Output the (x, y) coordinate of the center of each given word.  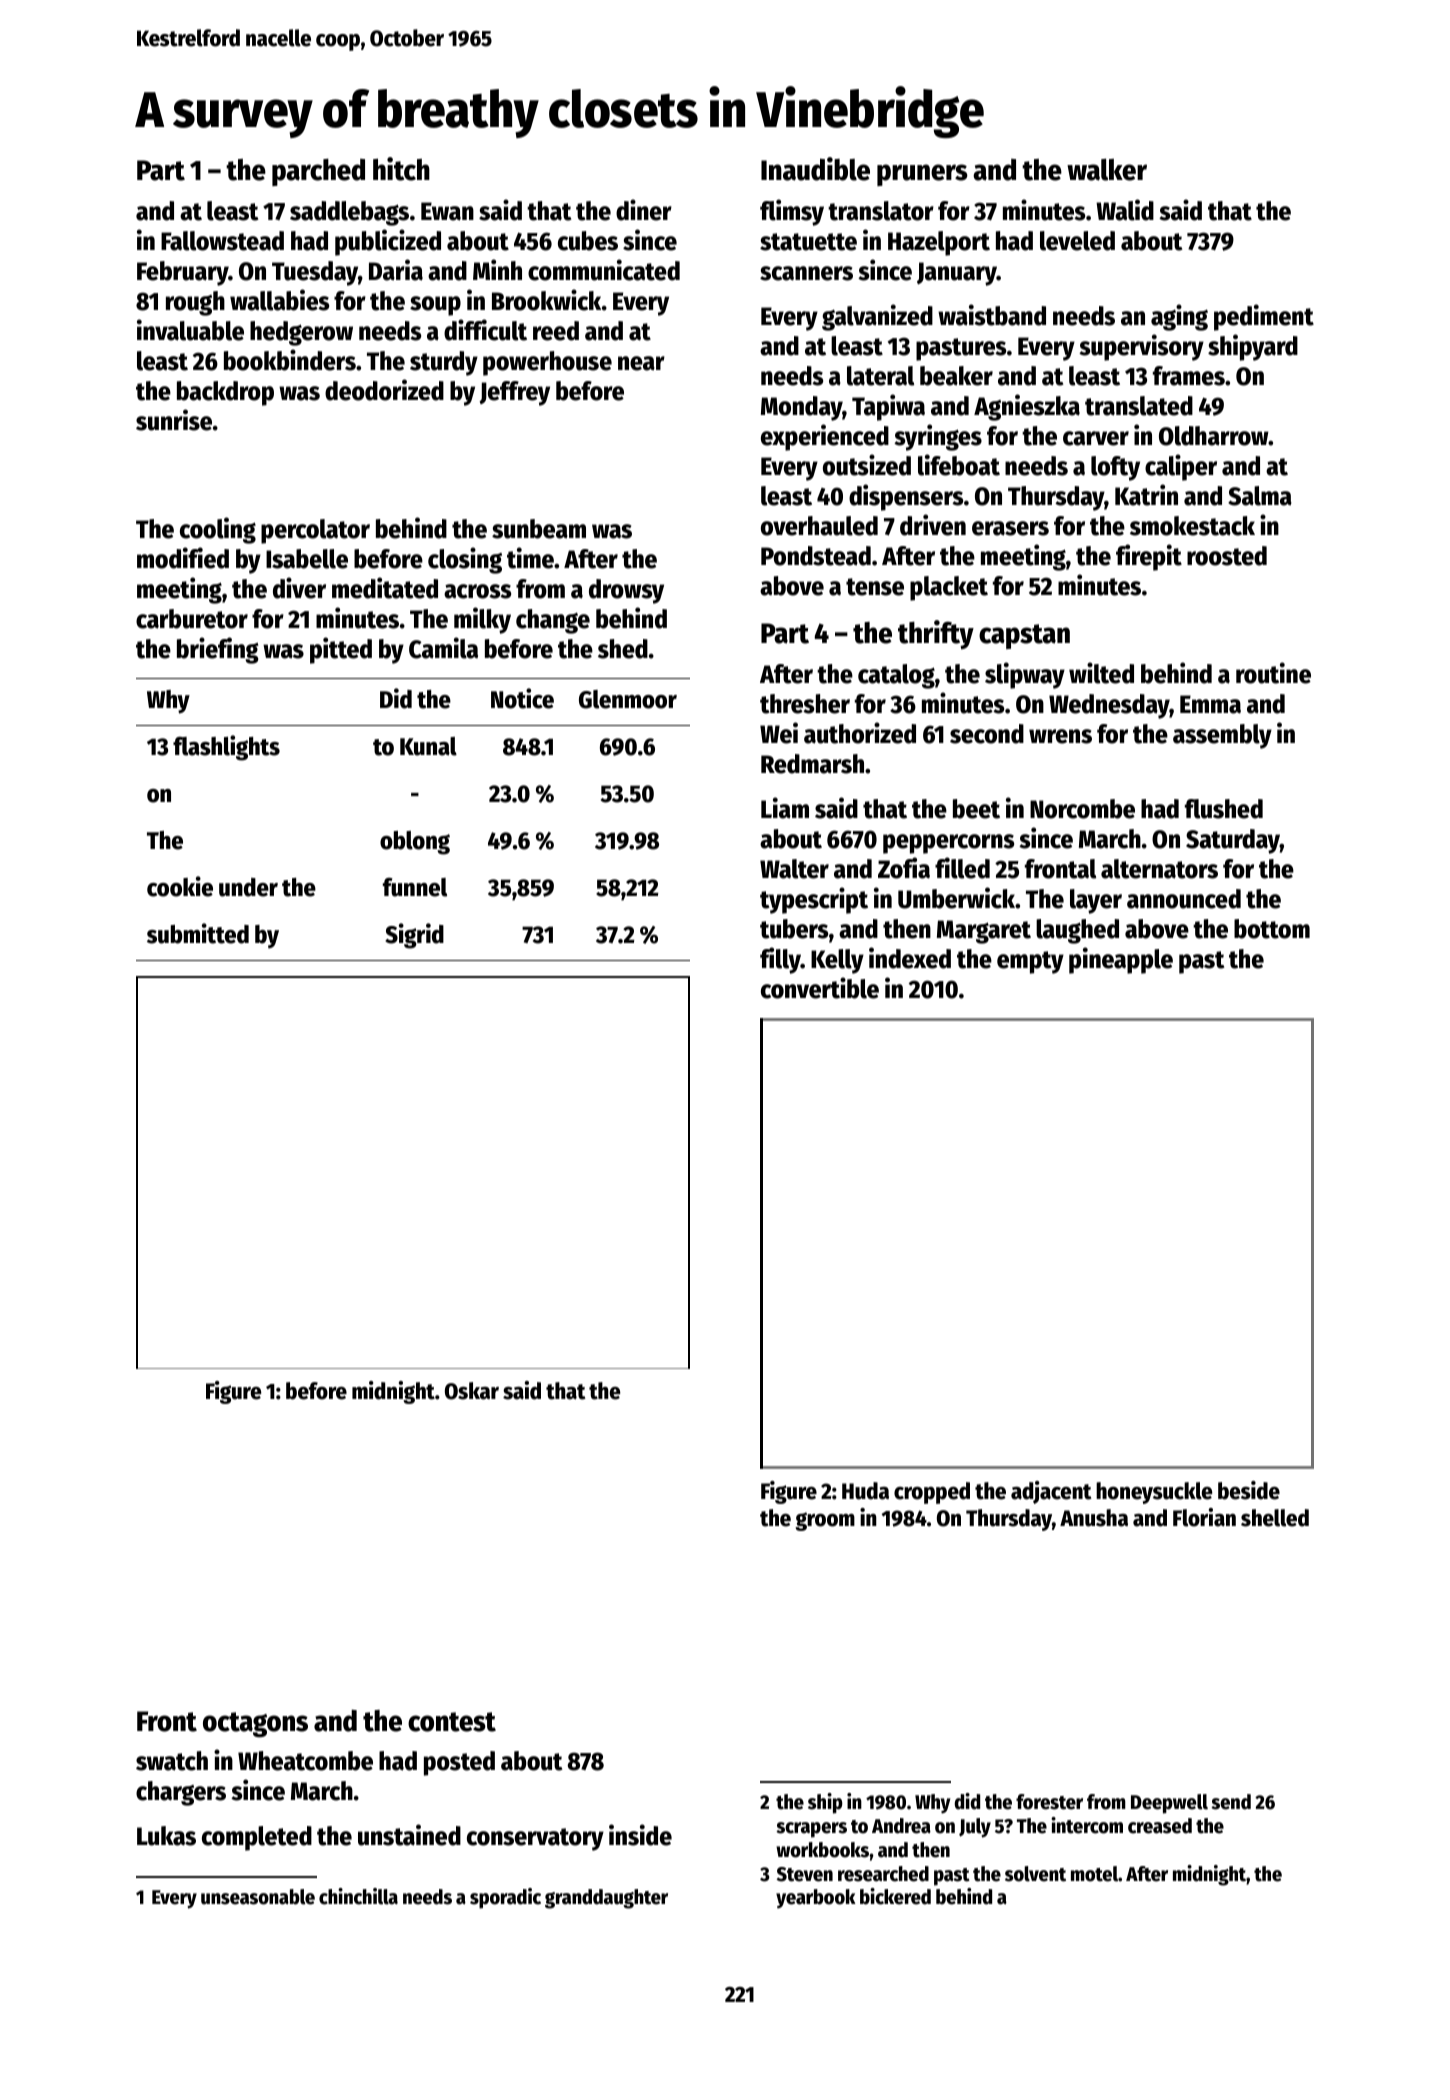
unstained (409, 1835)
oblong (415, 843)
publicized (388, 242)
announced (1184, 899)
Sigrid (414, 936)
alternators (1159, 869)
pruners (922, 175)
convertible (820, 988)
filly (780, 960)
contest (452, 1722)
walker (1107, 170)
